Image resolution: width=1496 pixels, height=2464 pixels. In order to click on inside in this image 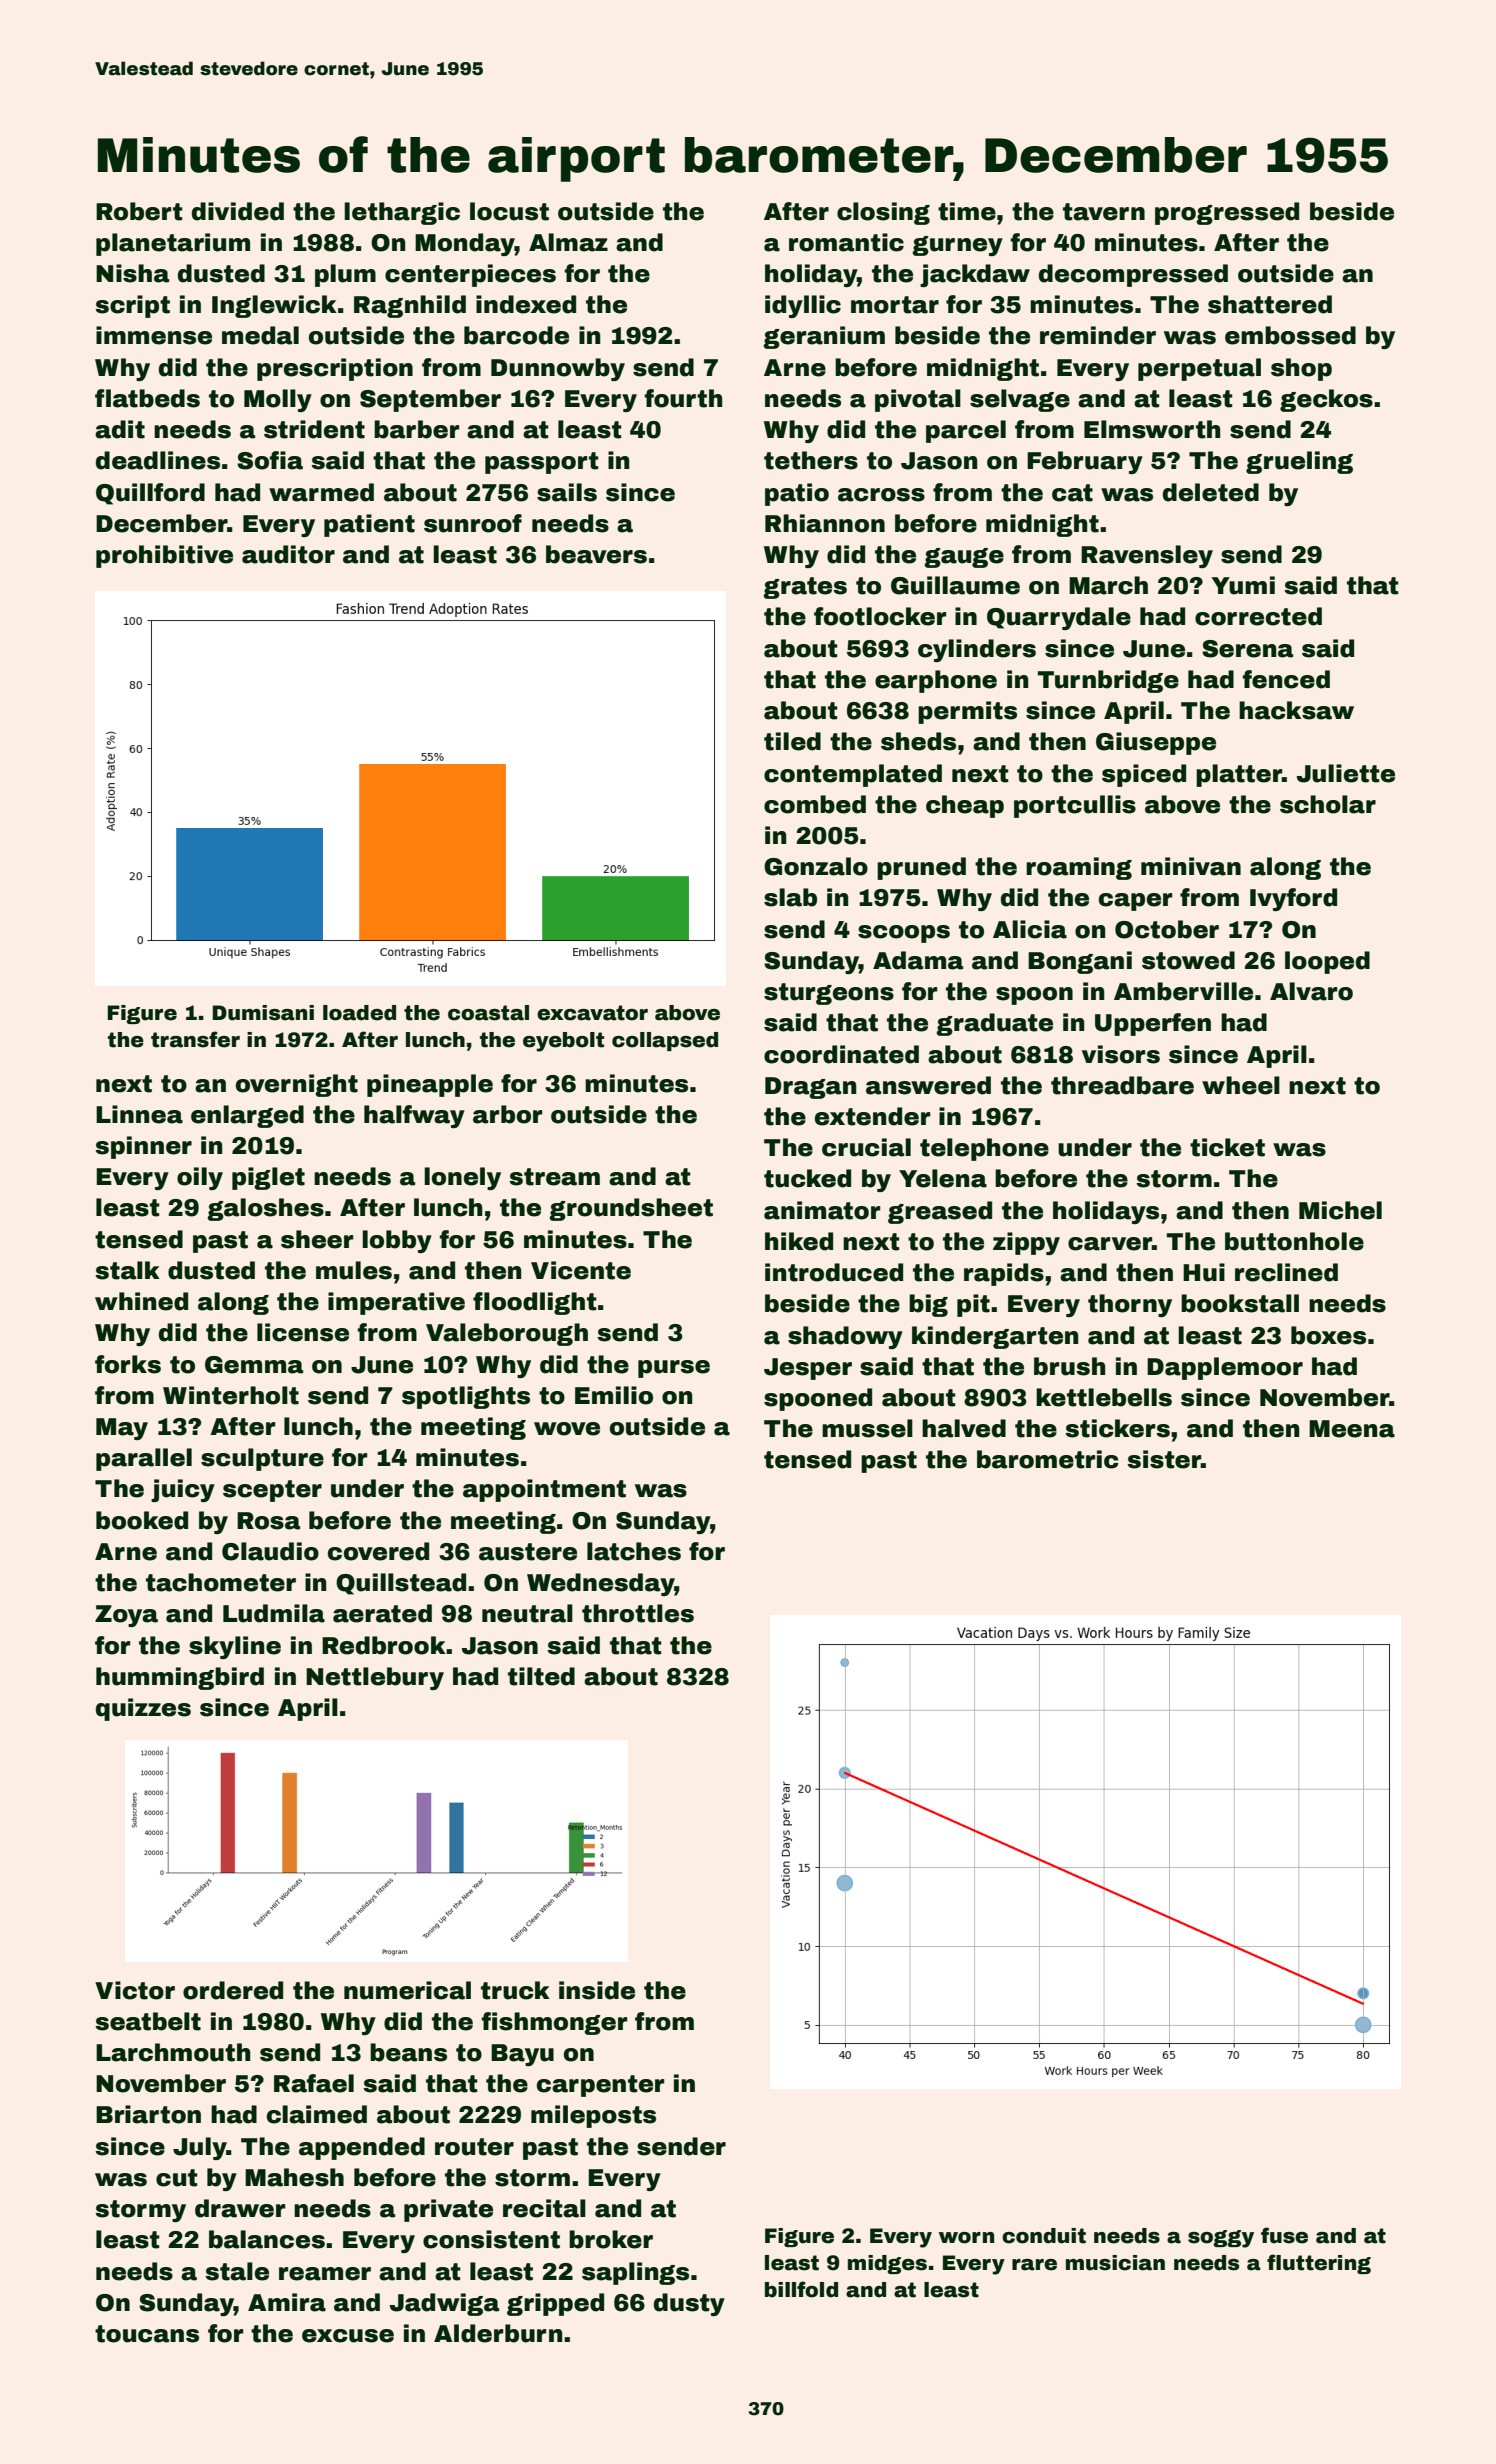, I will do `click(597, 1990)`.
